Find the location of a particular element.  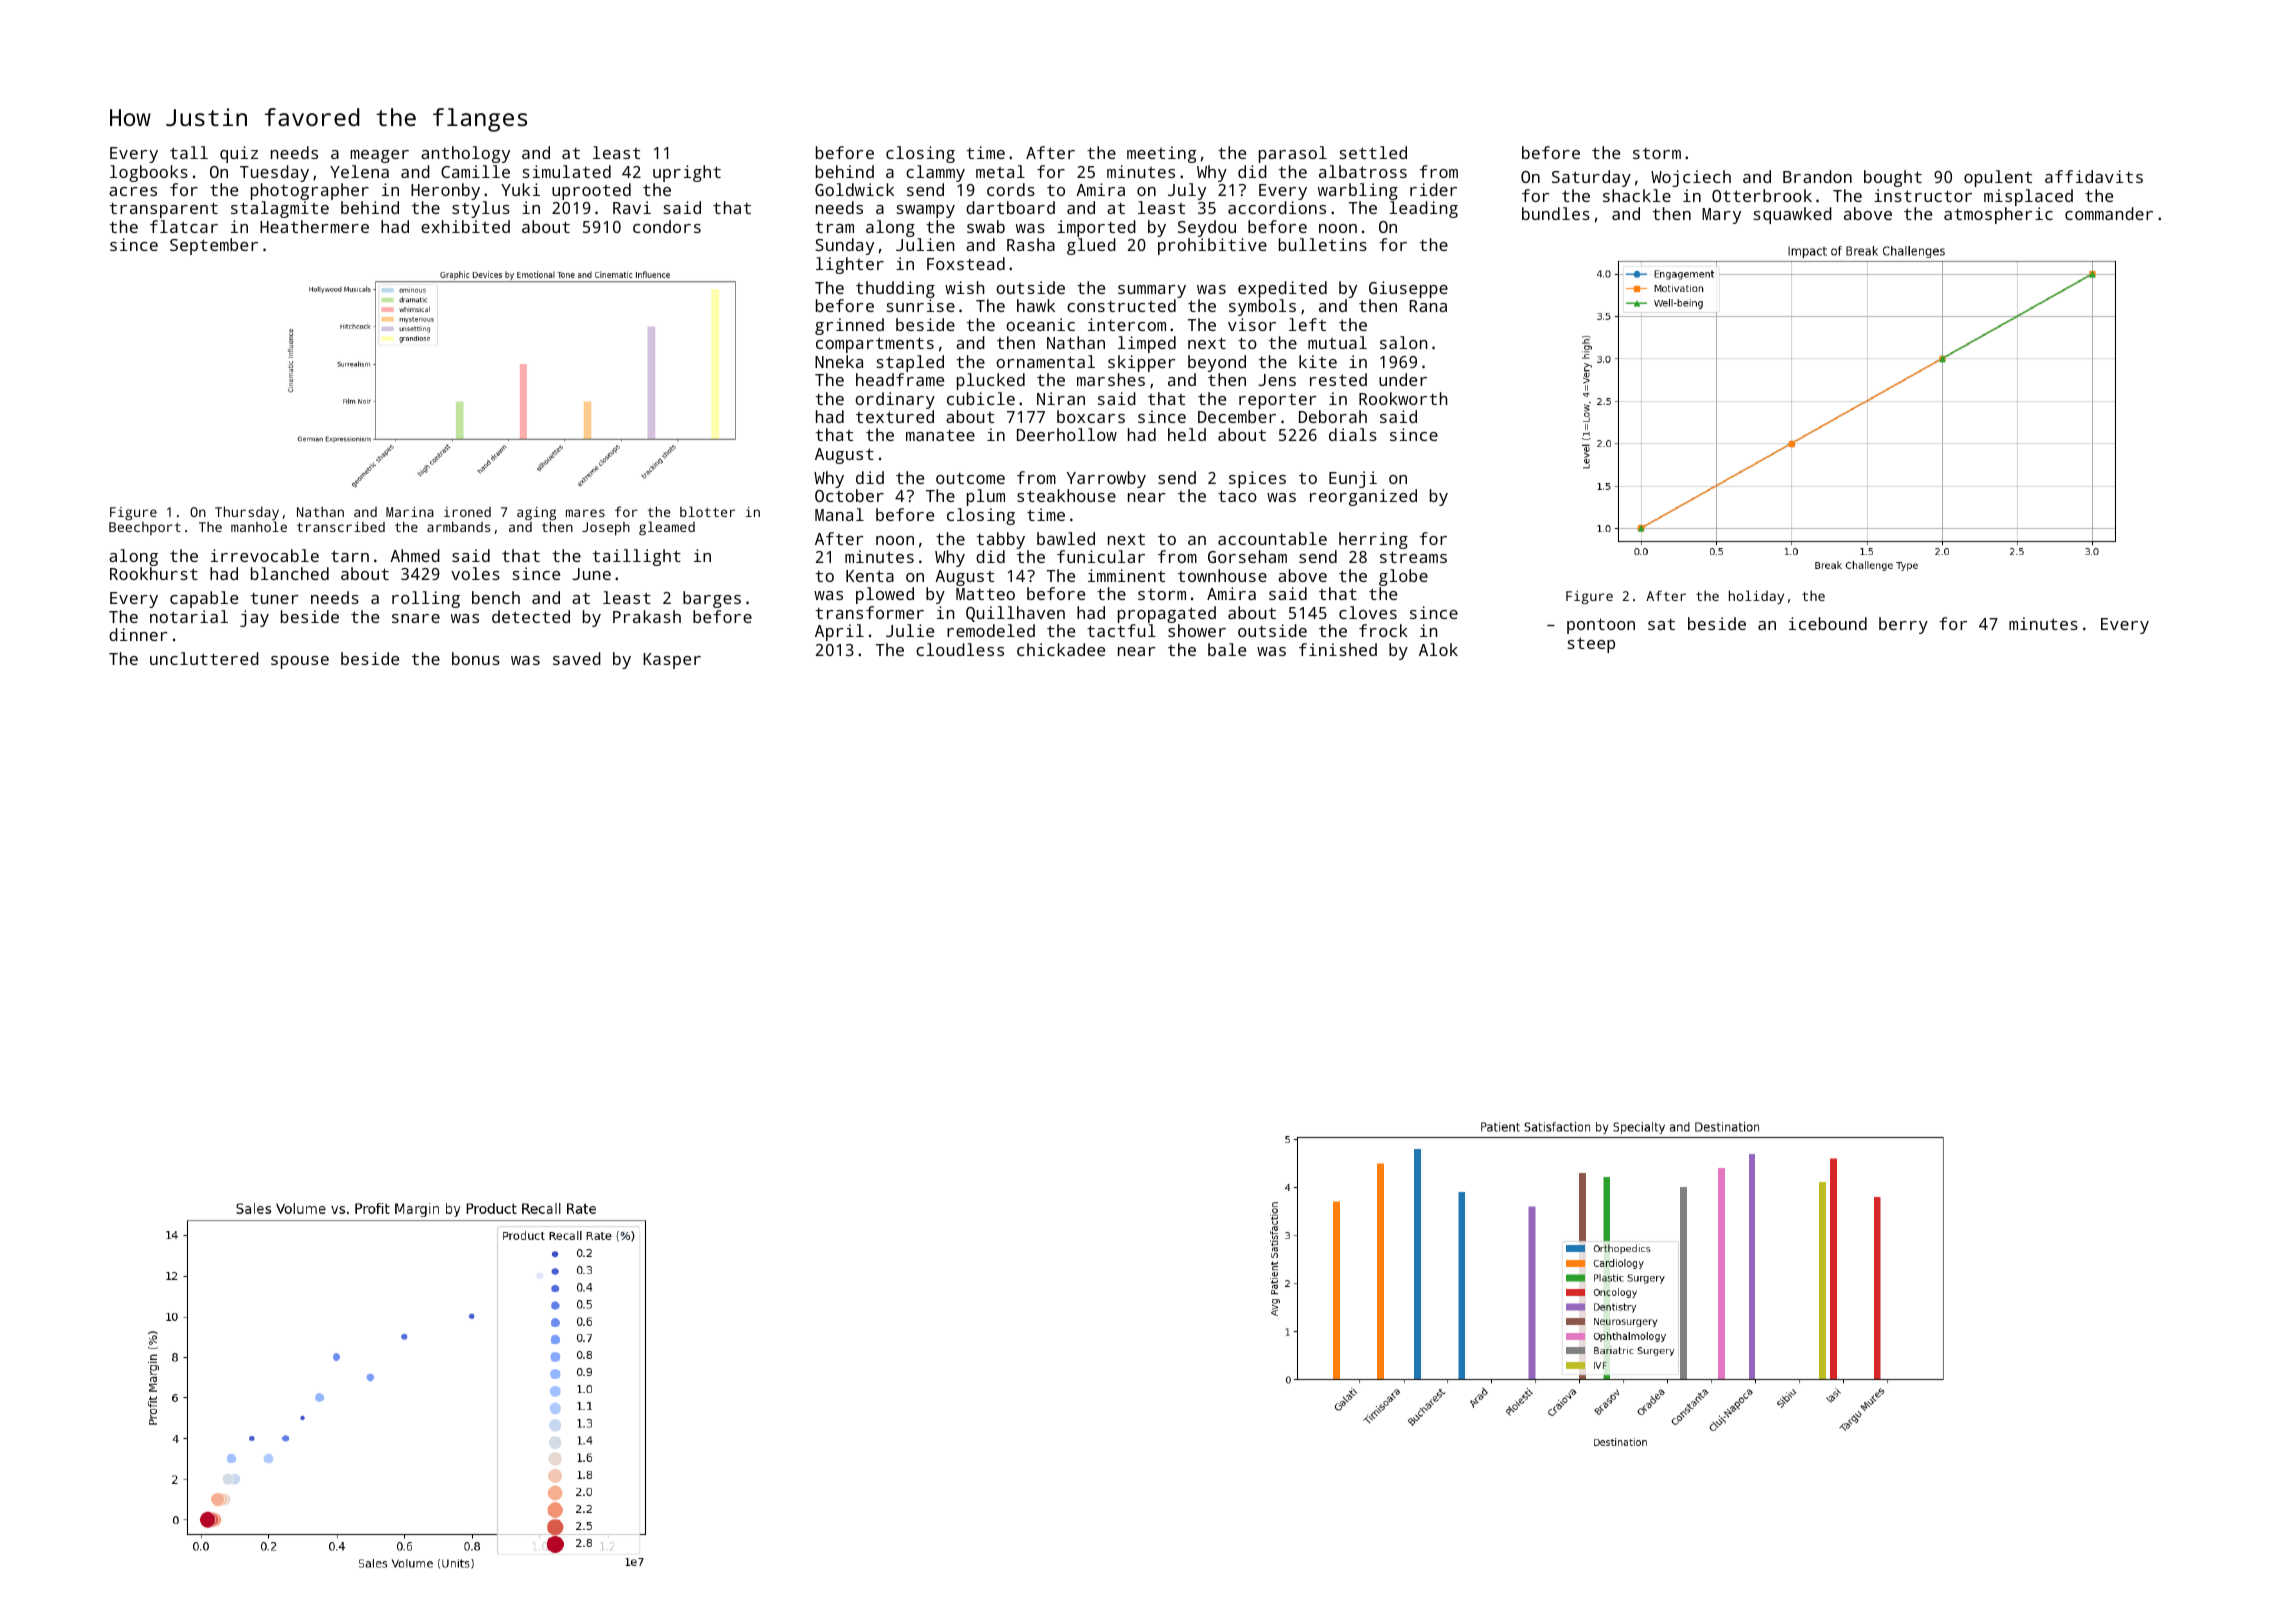

ornamental is located at coordinates (1045, 361).
